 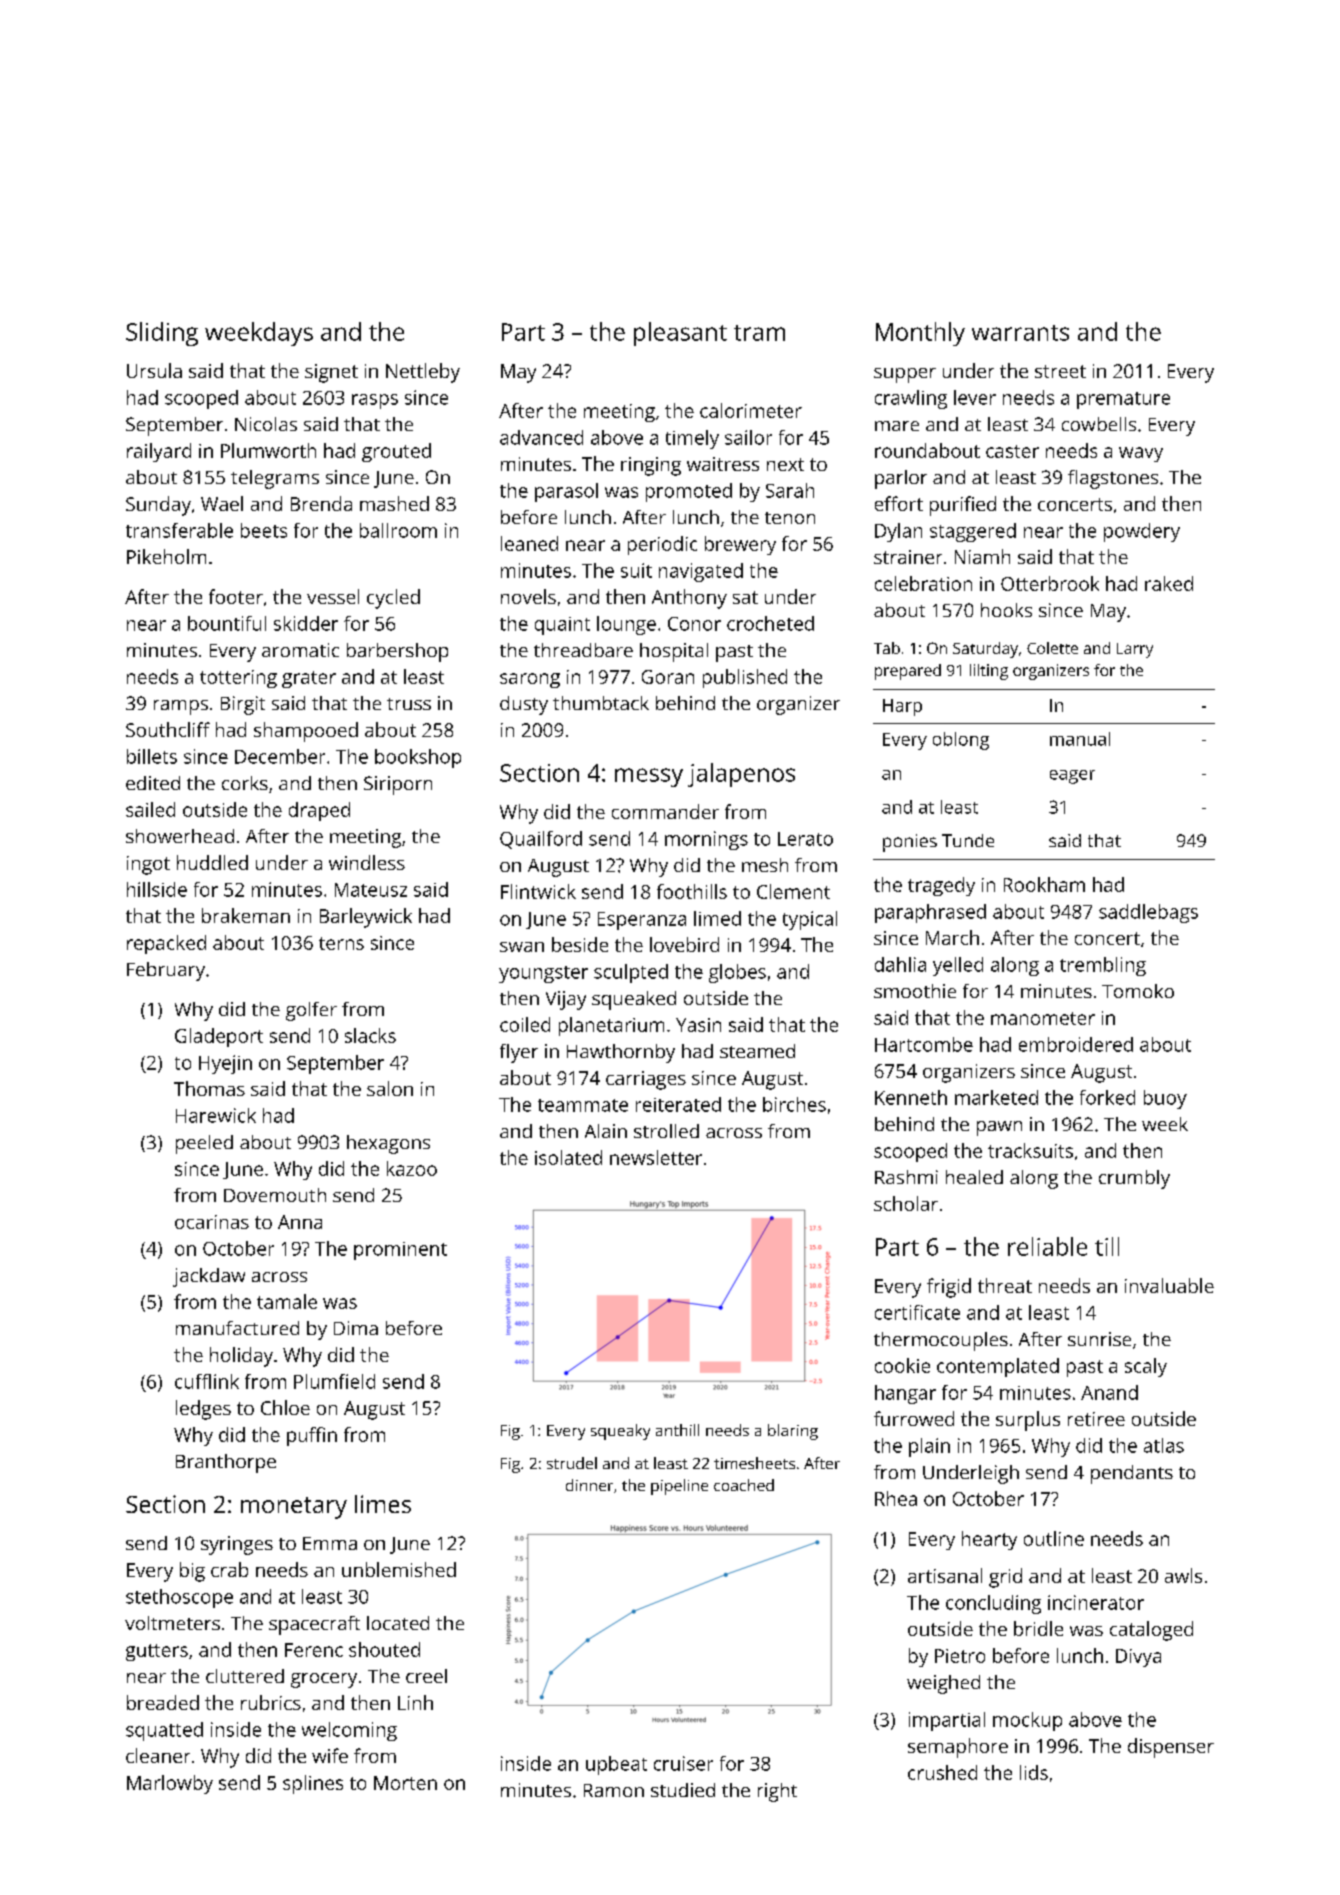 What do you see at coordinates (412, 1168) in the page?
I see `kazoo` at bounding box center [412, 1168].
